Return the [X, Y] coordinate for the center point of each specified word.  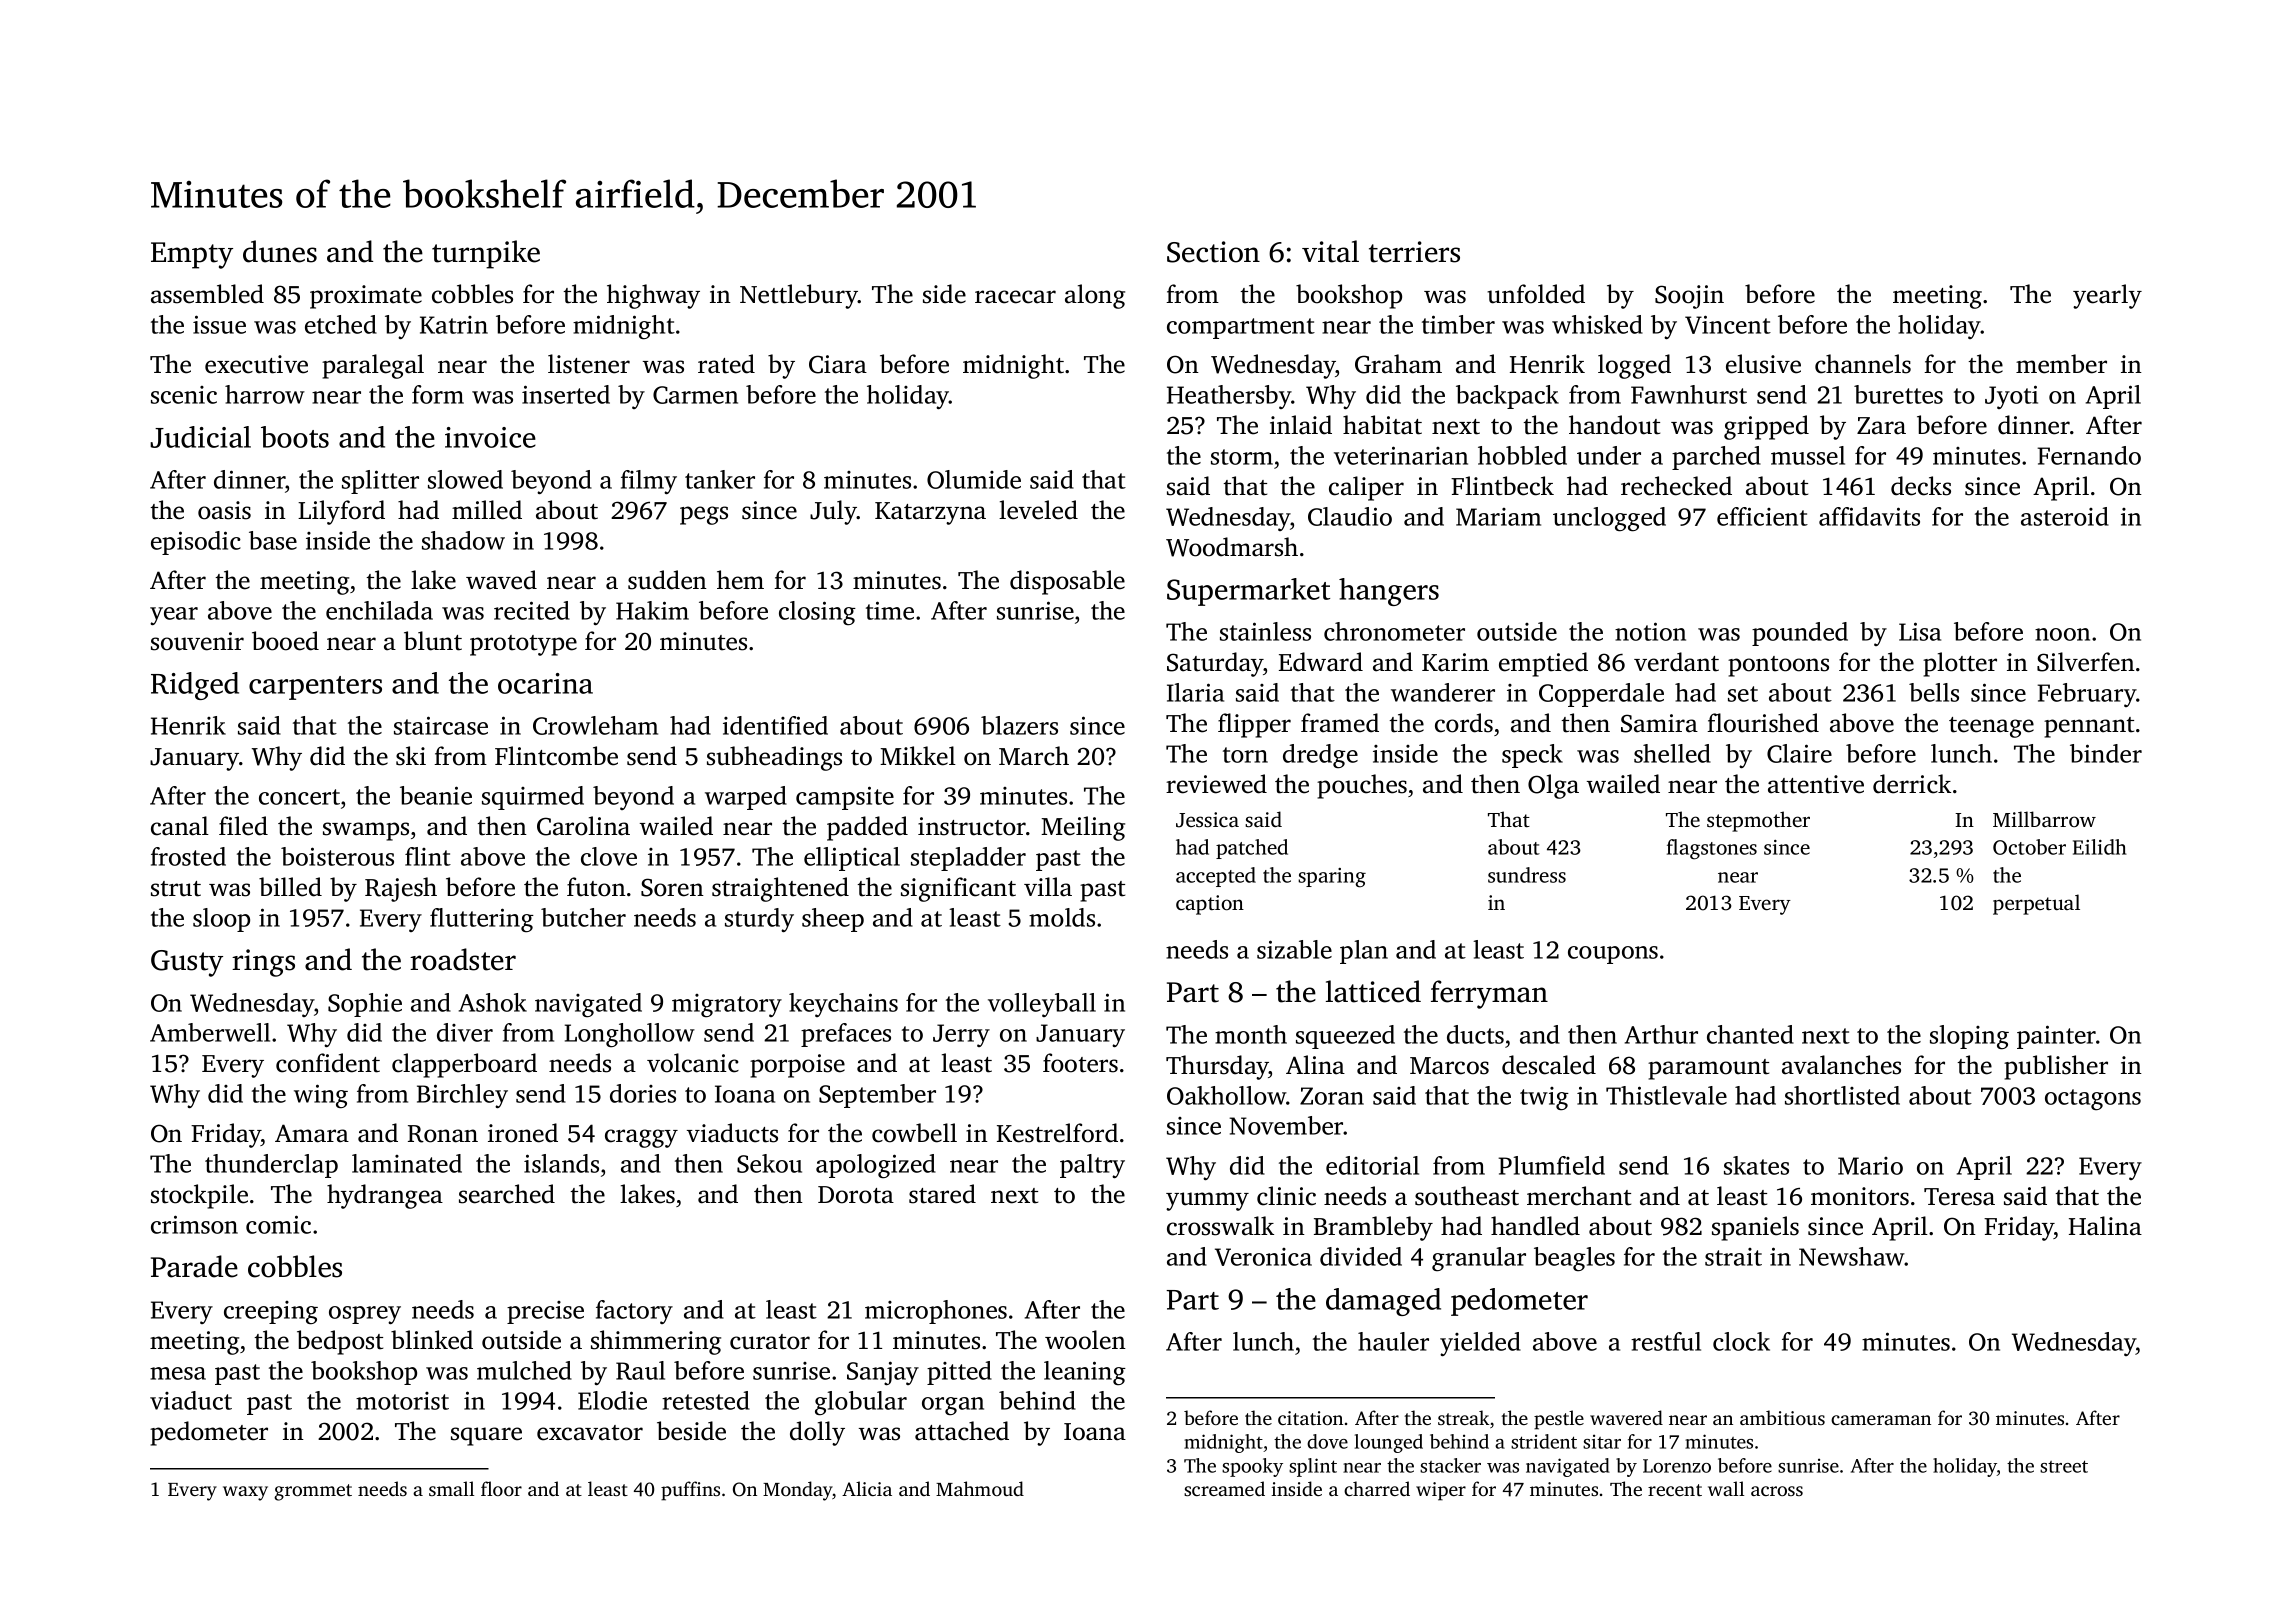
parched [1716, 458]
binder [2106, 753]
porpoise [797, 1066]
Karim [1455, 662]
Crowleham [595, 725]
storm [1242, 457]
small [451, 1488]
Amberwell [210, 1032]
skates [1756, 1165]
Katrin [454, 325]
